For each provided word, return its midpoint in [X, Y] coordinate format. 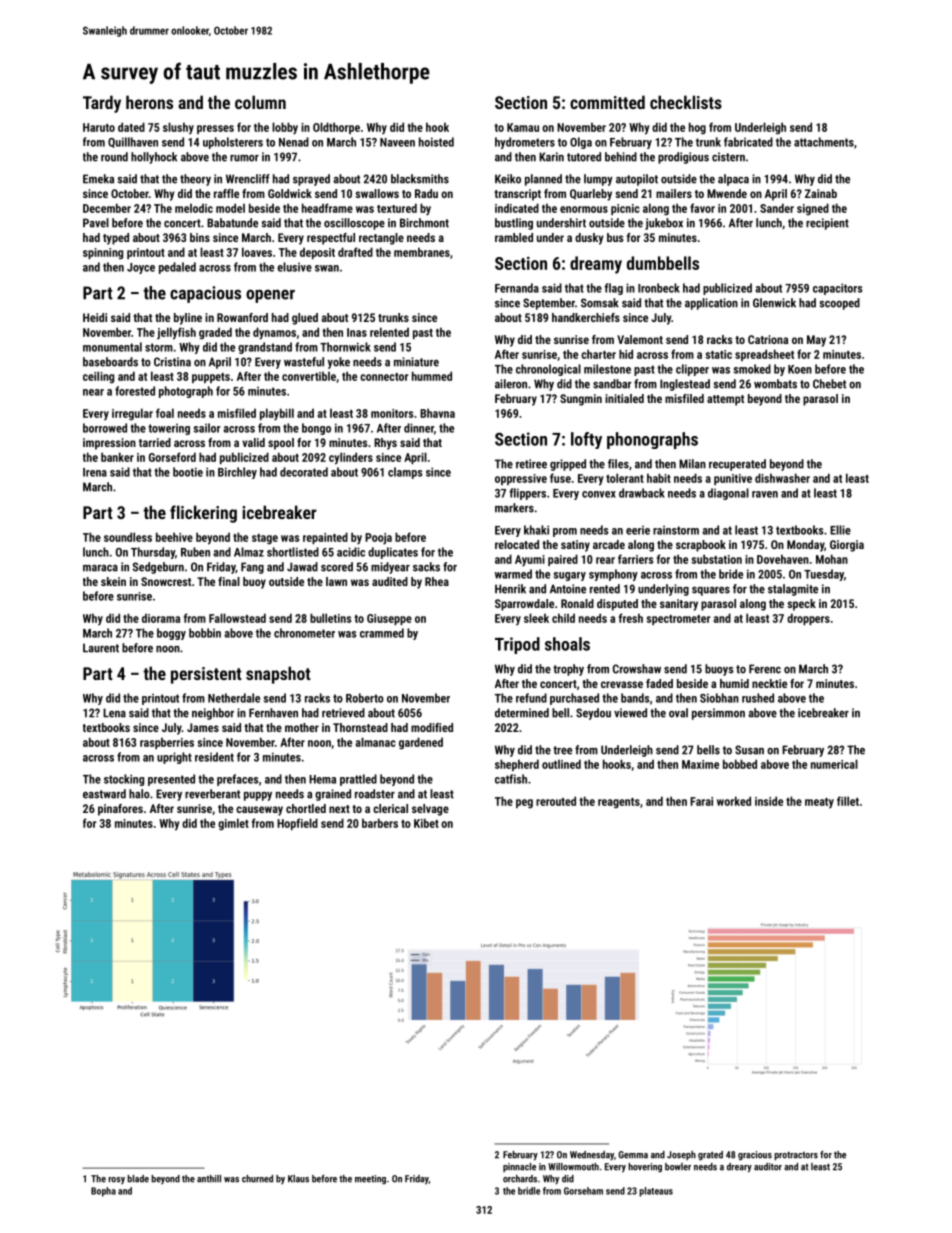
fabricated [748, 142]
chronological [548, 370]
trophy [568, 670]
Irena [95, 472]
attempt [725, 400]
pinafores [120, 810]
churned [257, 1179]
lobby [285, 128]
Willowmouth [573, 1167]
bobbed [740, 764]
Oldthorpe [336, 128]
